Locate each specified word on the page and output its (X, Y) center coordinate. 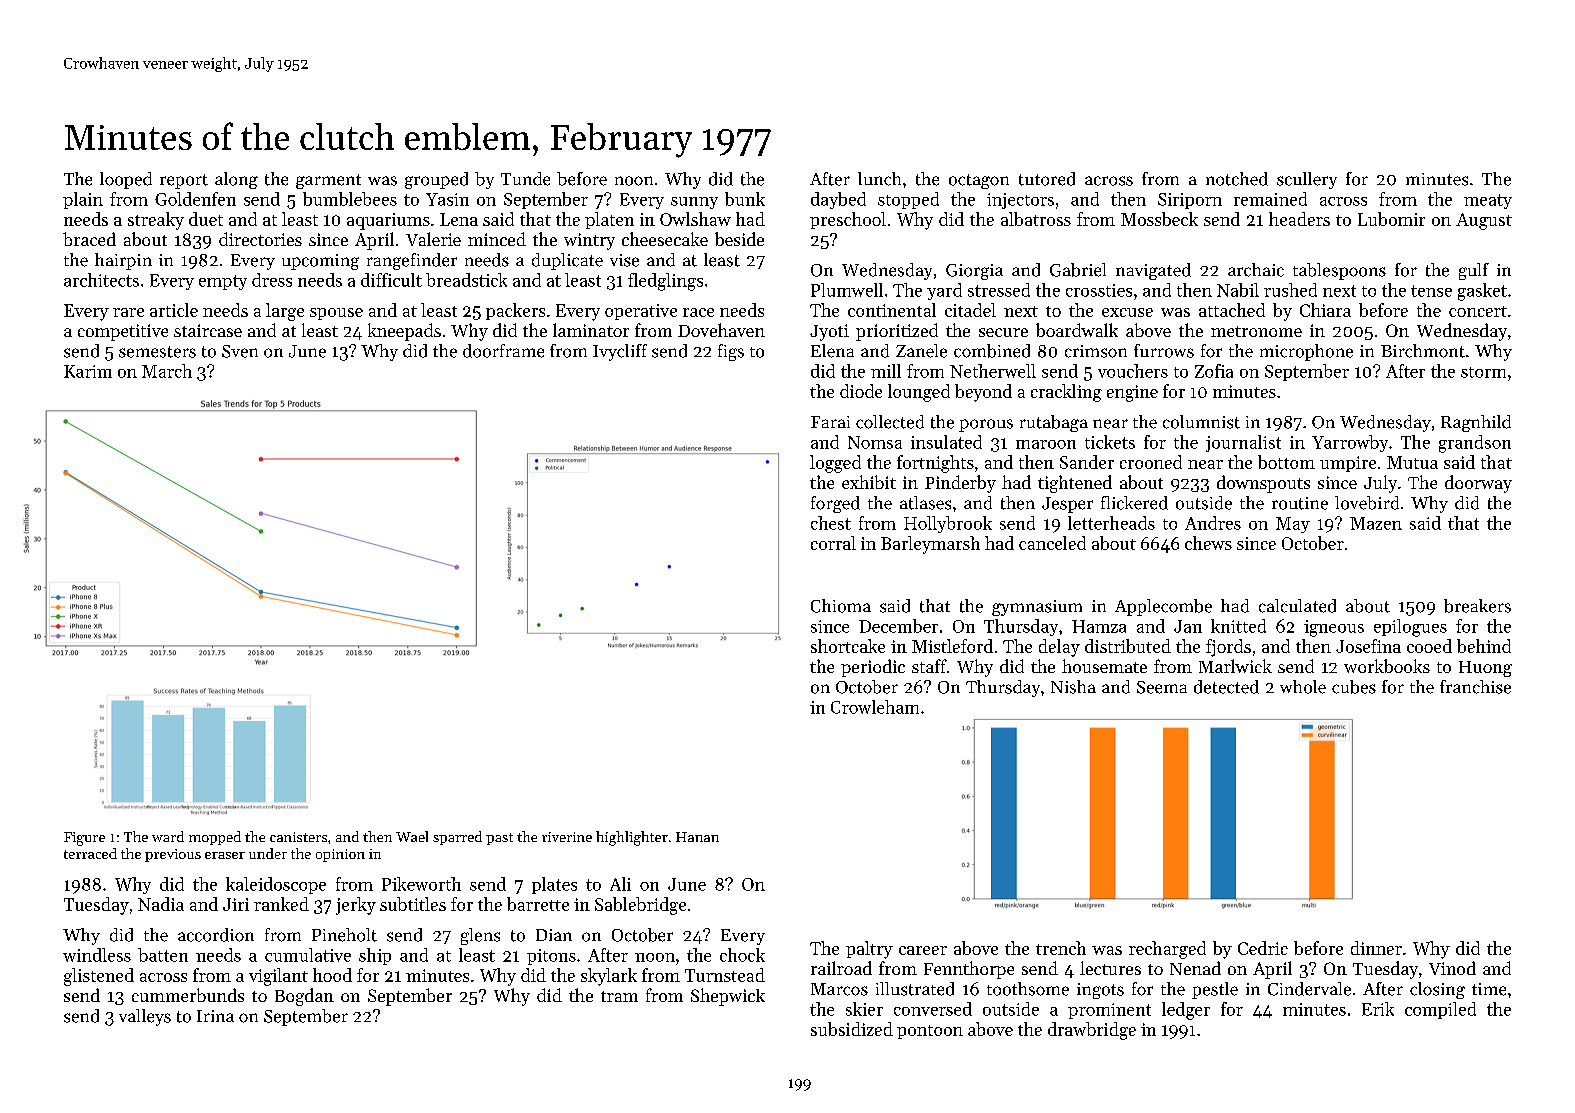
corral (833, 543)
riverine (567, 837)
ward (168, 836)
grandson (1475, 444)
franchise (1475, 687)
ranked (281, 904)
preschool (848, 220)
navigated (1153, 271)
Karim (88, 371)
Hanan (697, 837)
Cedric (1263, 948)
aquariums (388, 221)
